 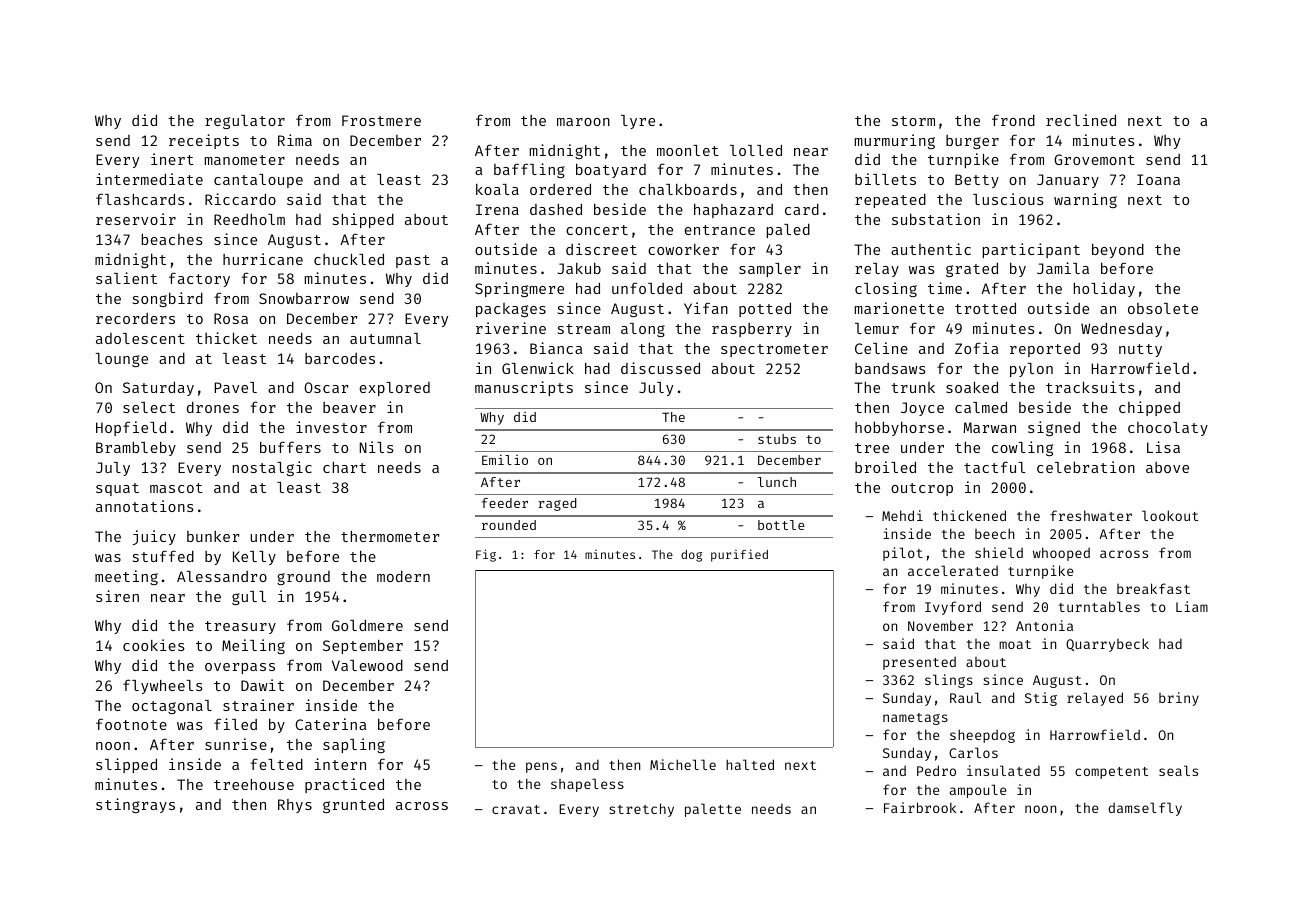 What do you see at coordinates (919, 663) in the screenshot?
I see `presented` at bounding box center [919, 663].
